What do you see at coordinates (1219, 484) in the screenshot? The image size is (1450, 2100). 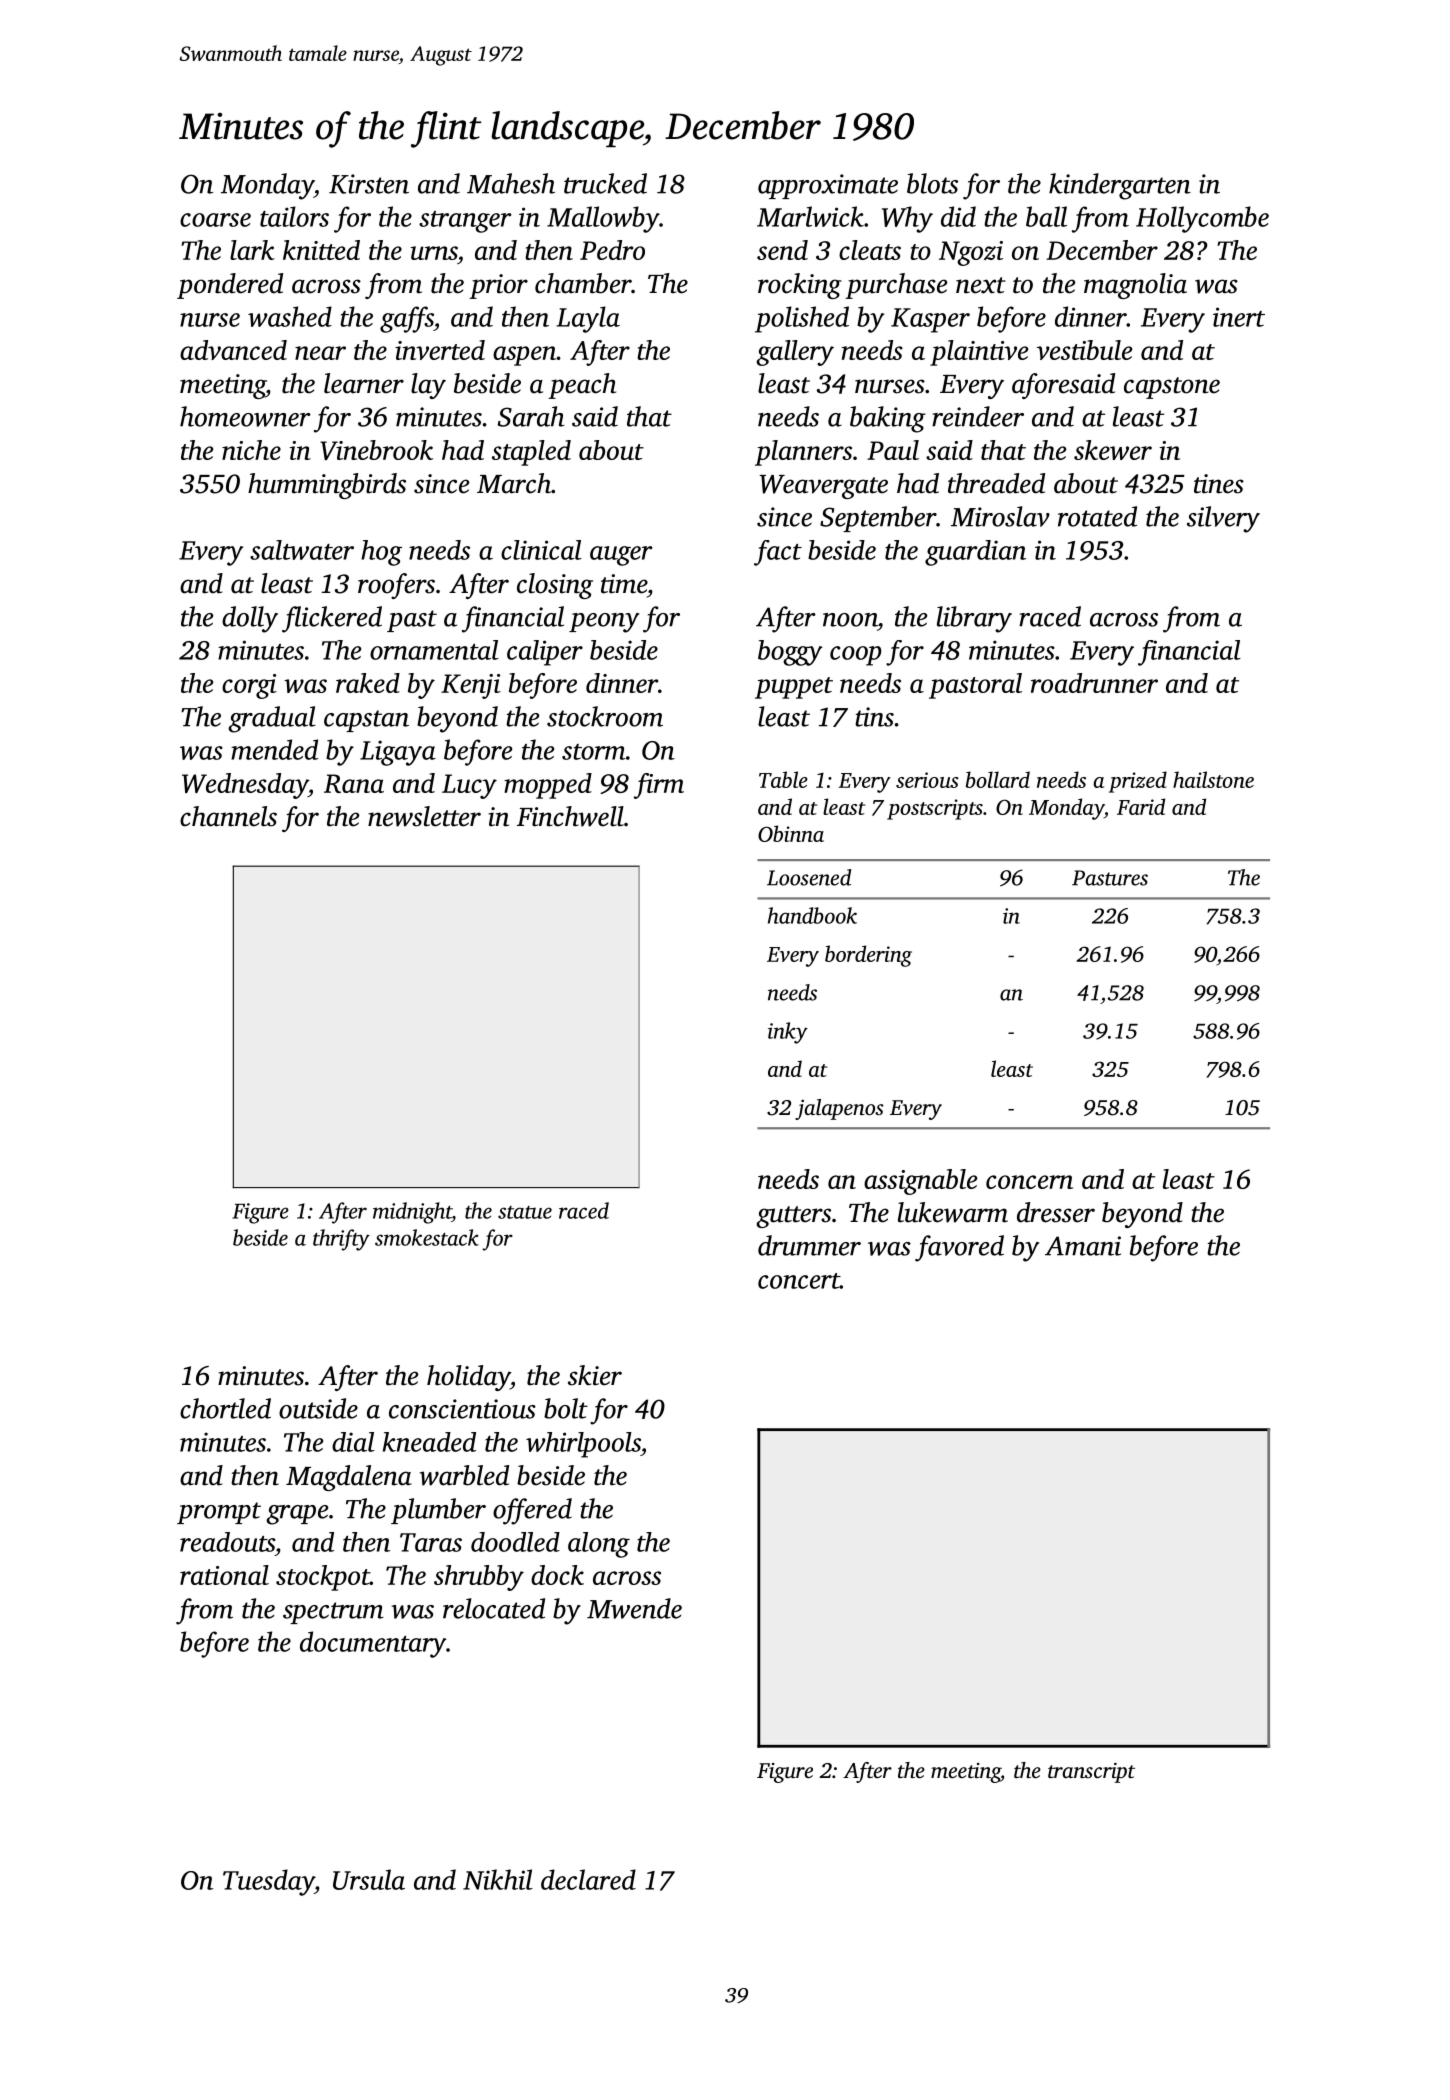 I see `tines` at bounding box center [1219, 484].
